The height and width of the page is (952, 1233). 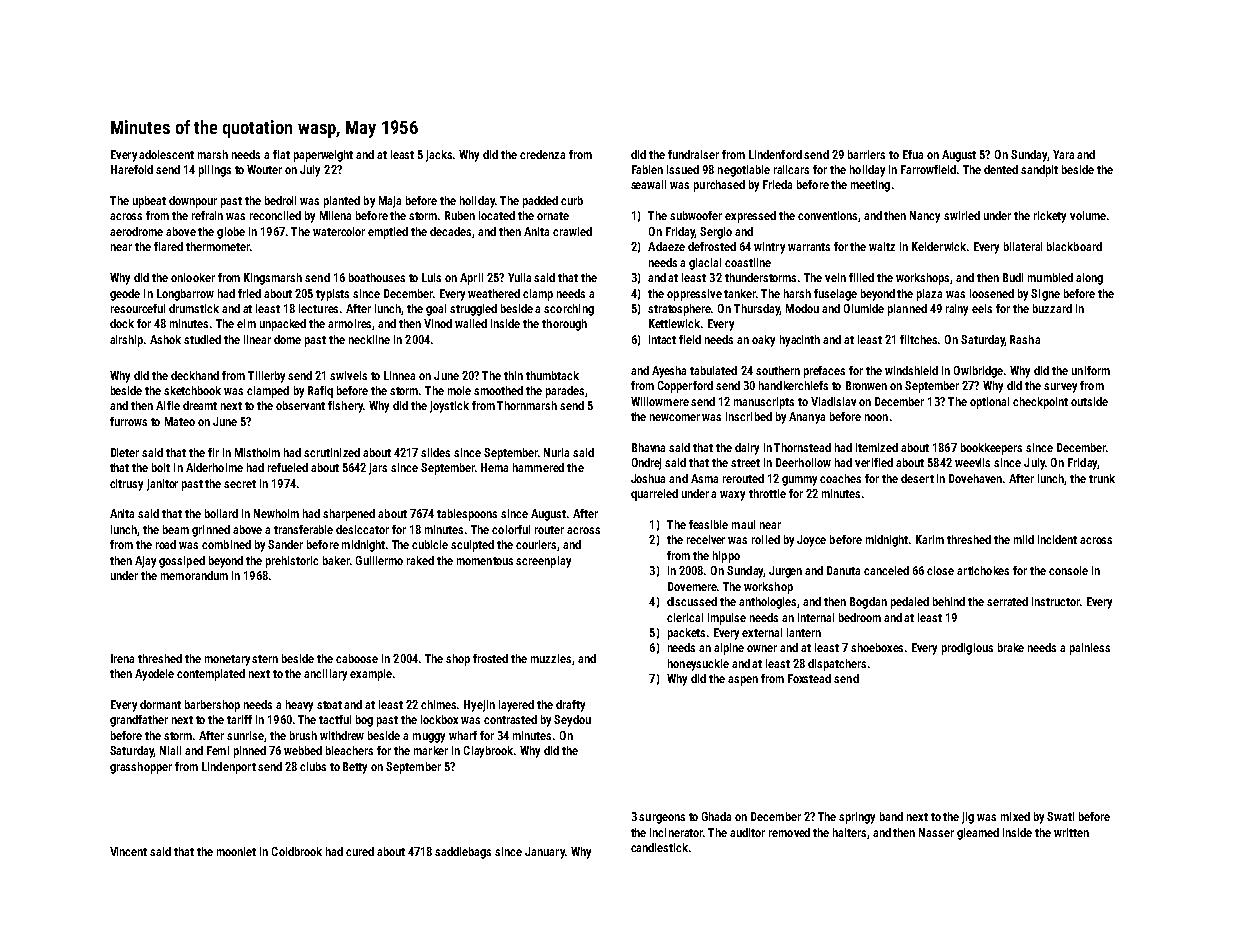 I want to click on janitor, so click(x=162, y=485).
